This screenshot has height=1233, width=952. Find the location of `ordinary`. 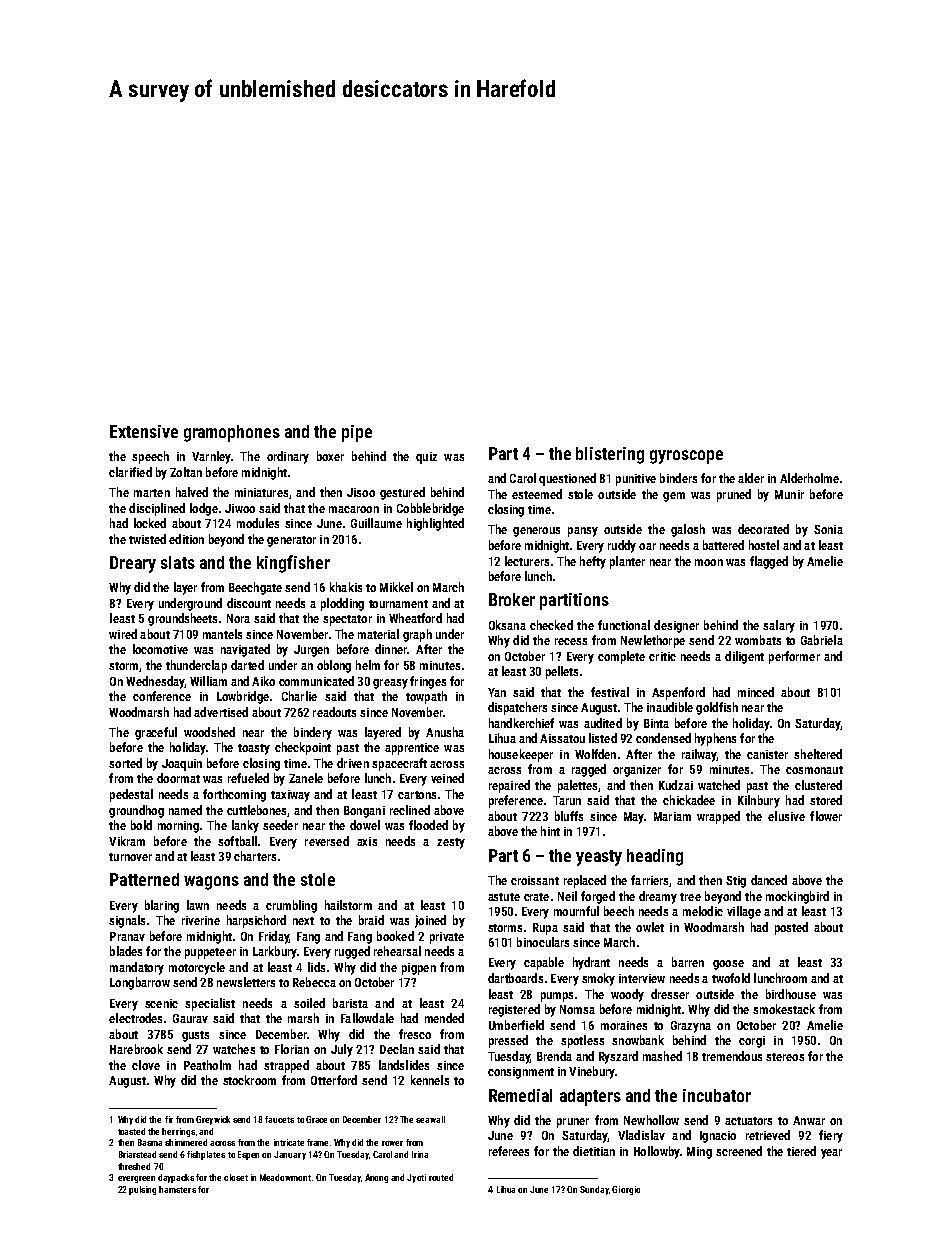

ordinary is located at coordinates (288, 457).
